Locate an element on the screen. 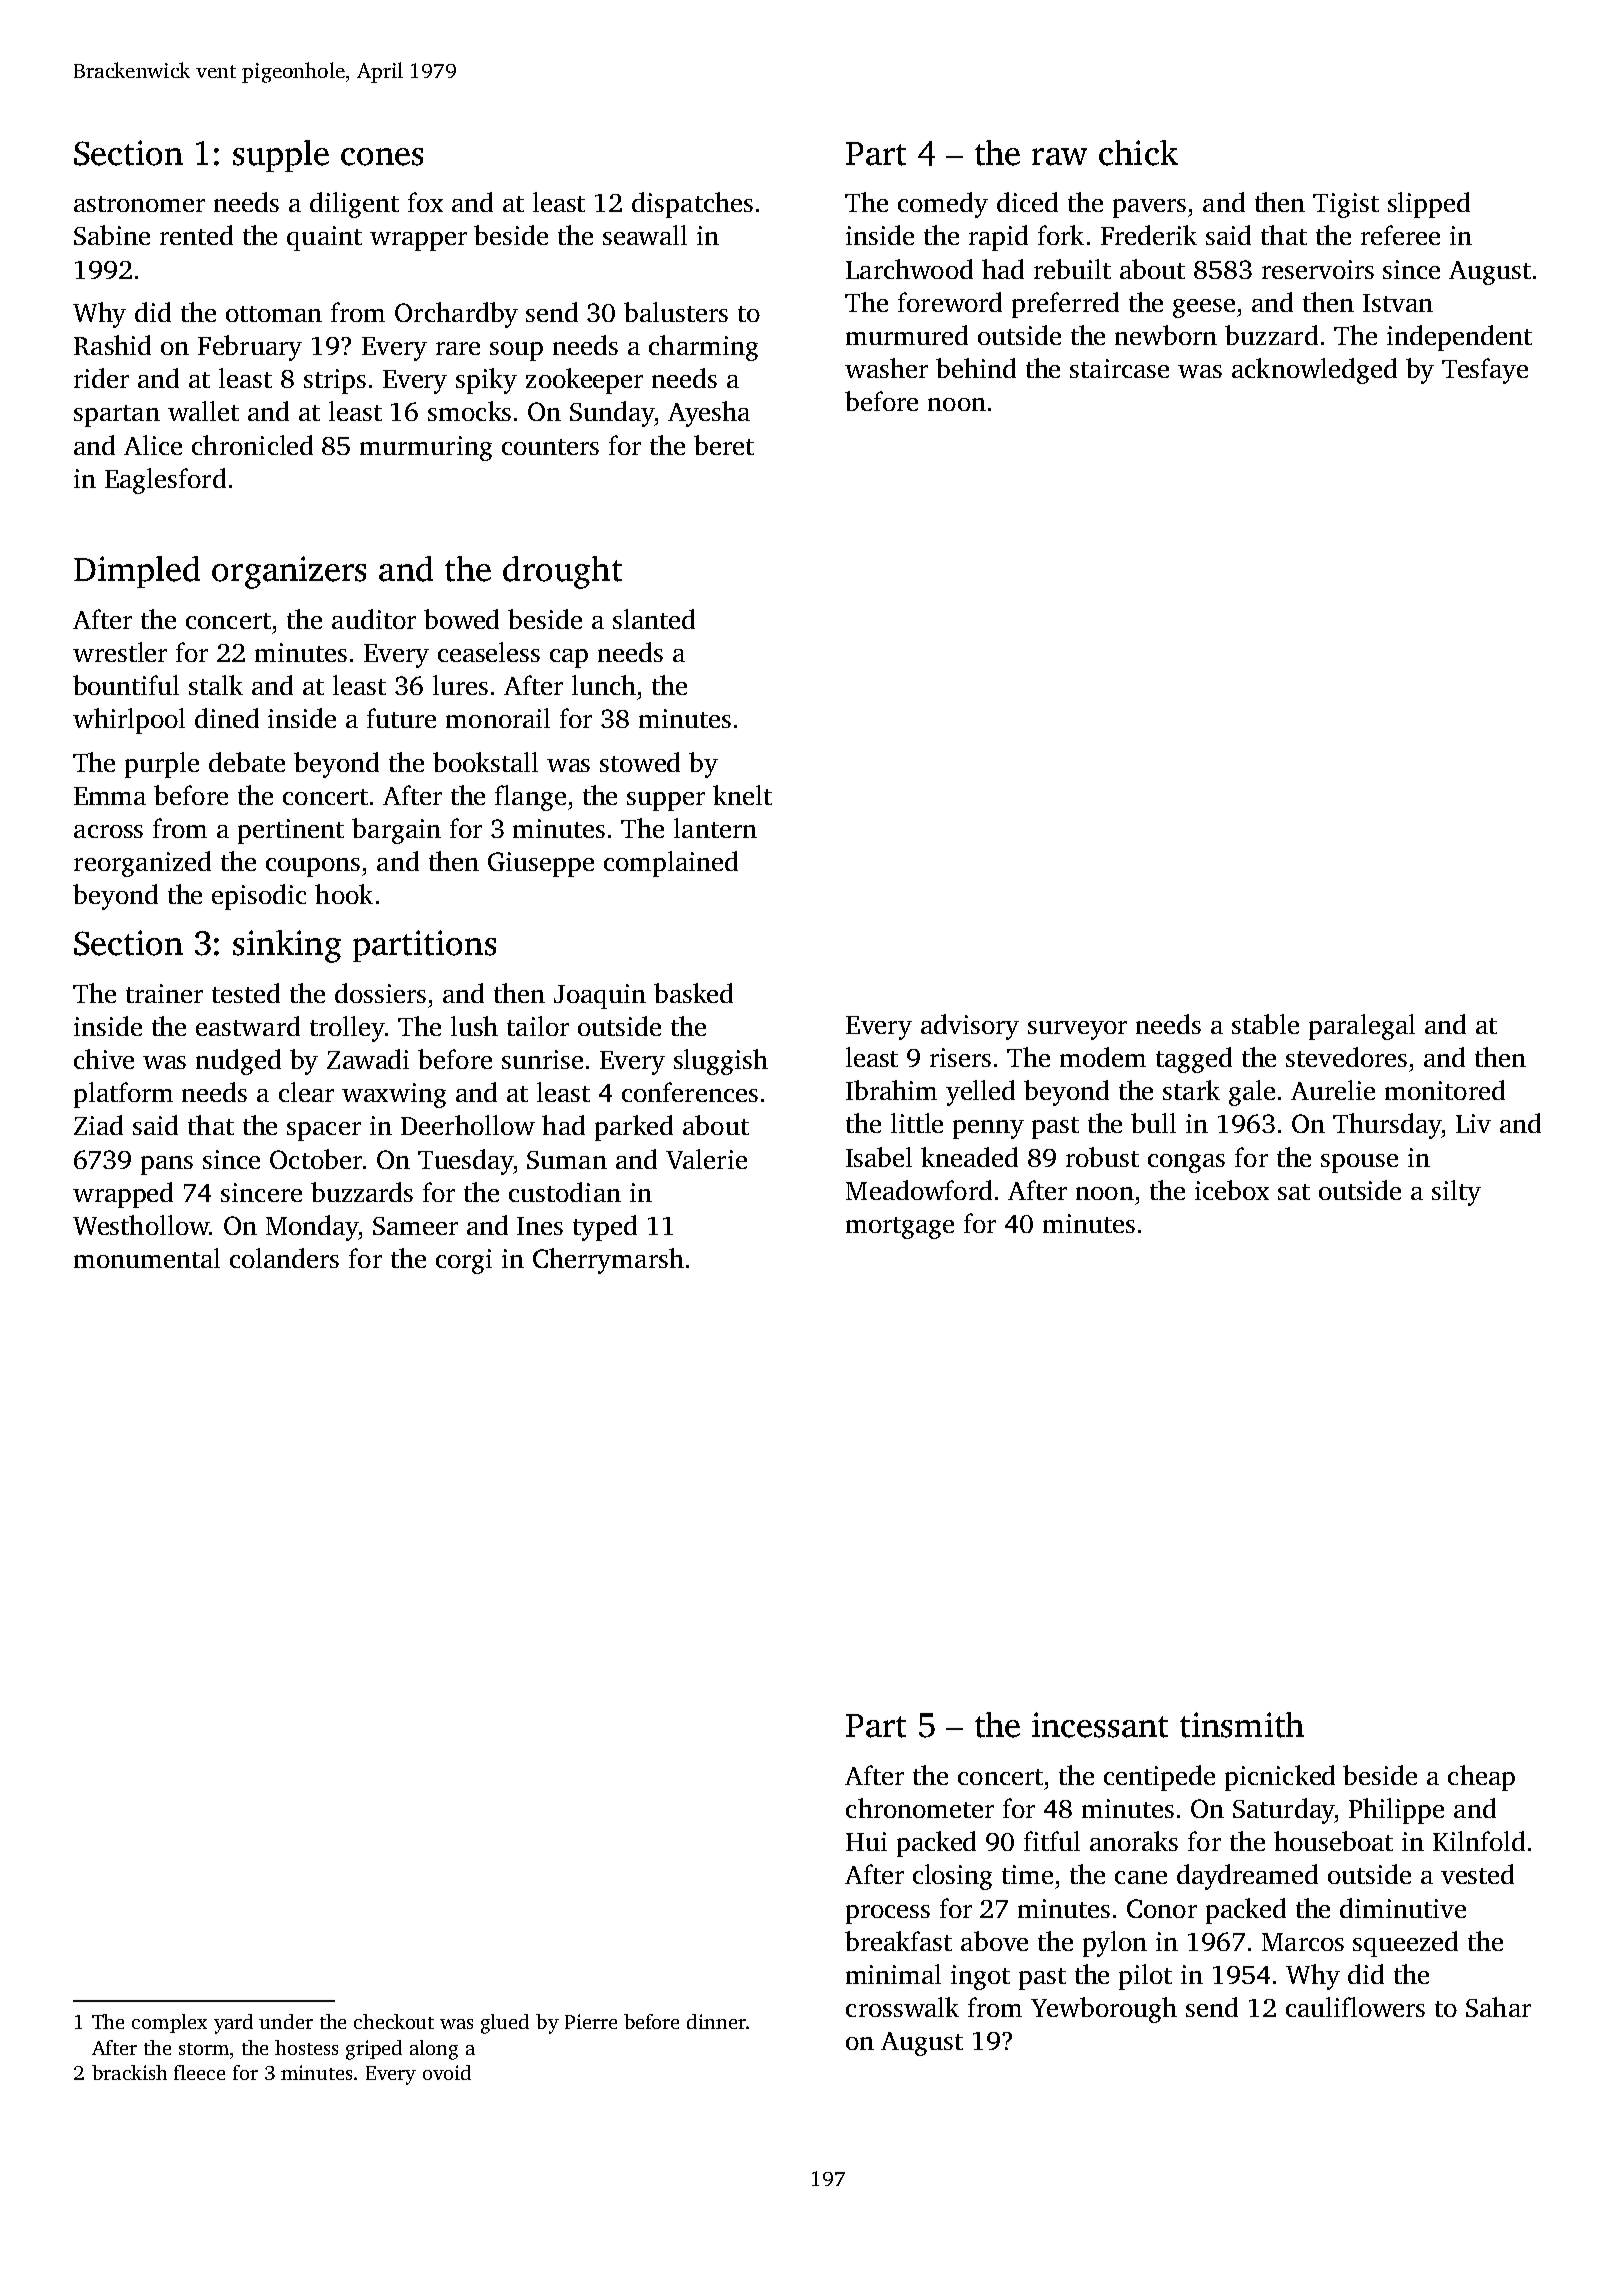 This screenshot has width=1620, height=2292. debate is located at coordinates (247, 762).
